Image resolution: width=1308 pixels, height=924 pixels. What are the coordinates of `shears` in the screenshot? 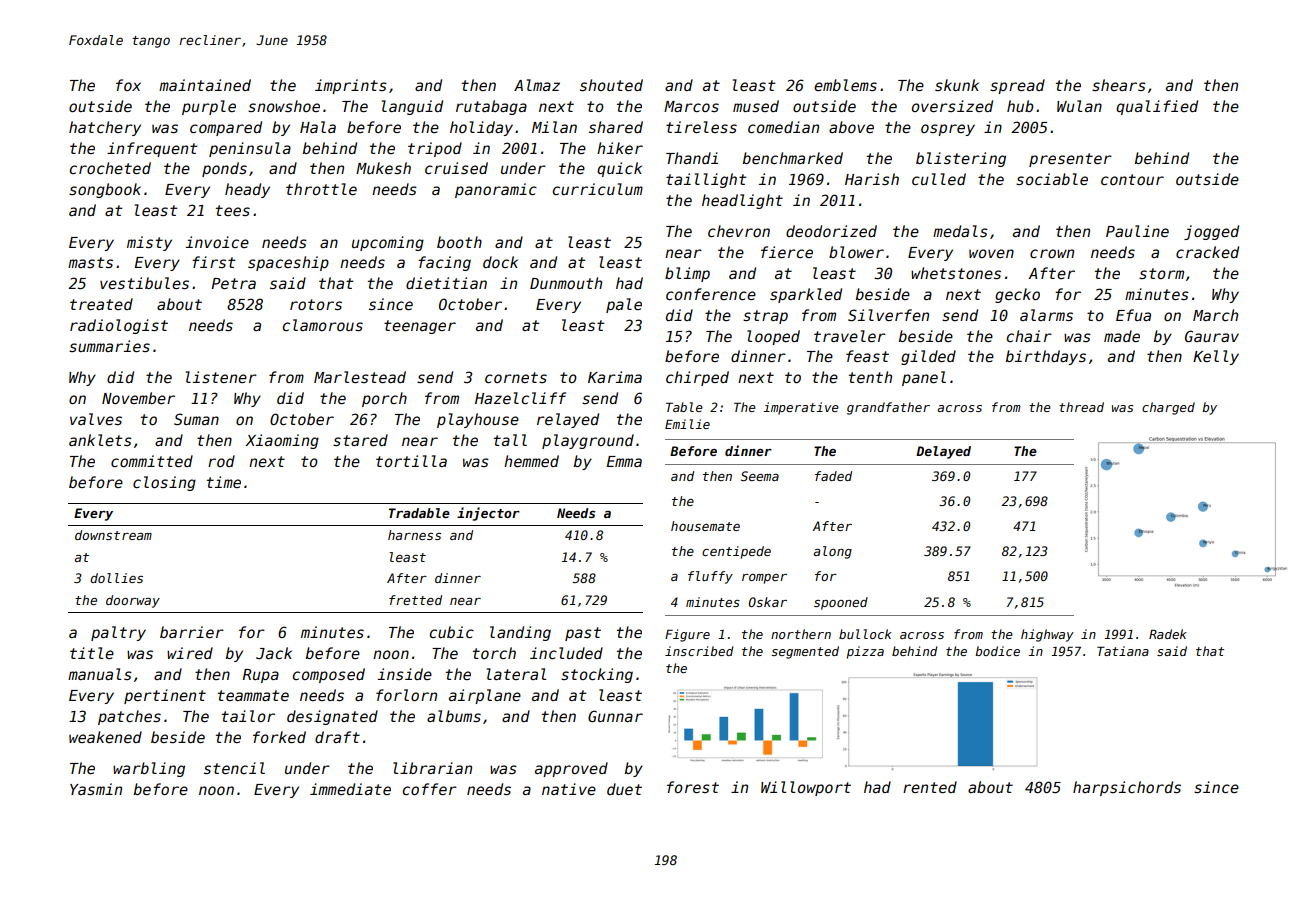 It's located at (1119, 85).
